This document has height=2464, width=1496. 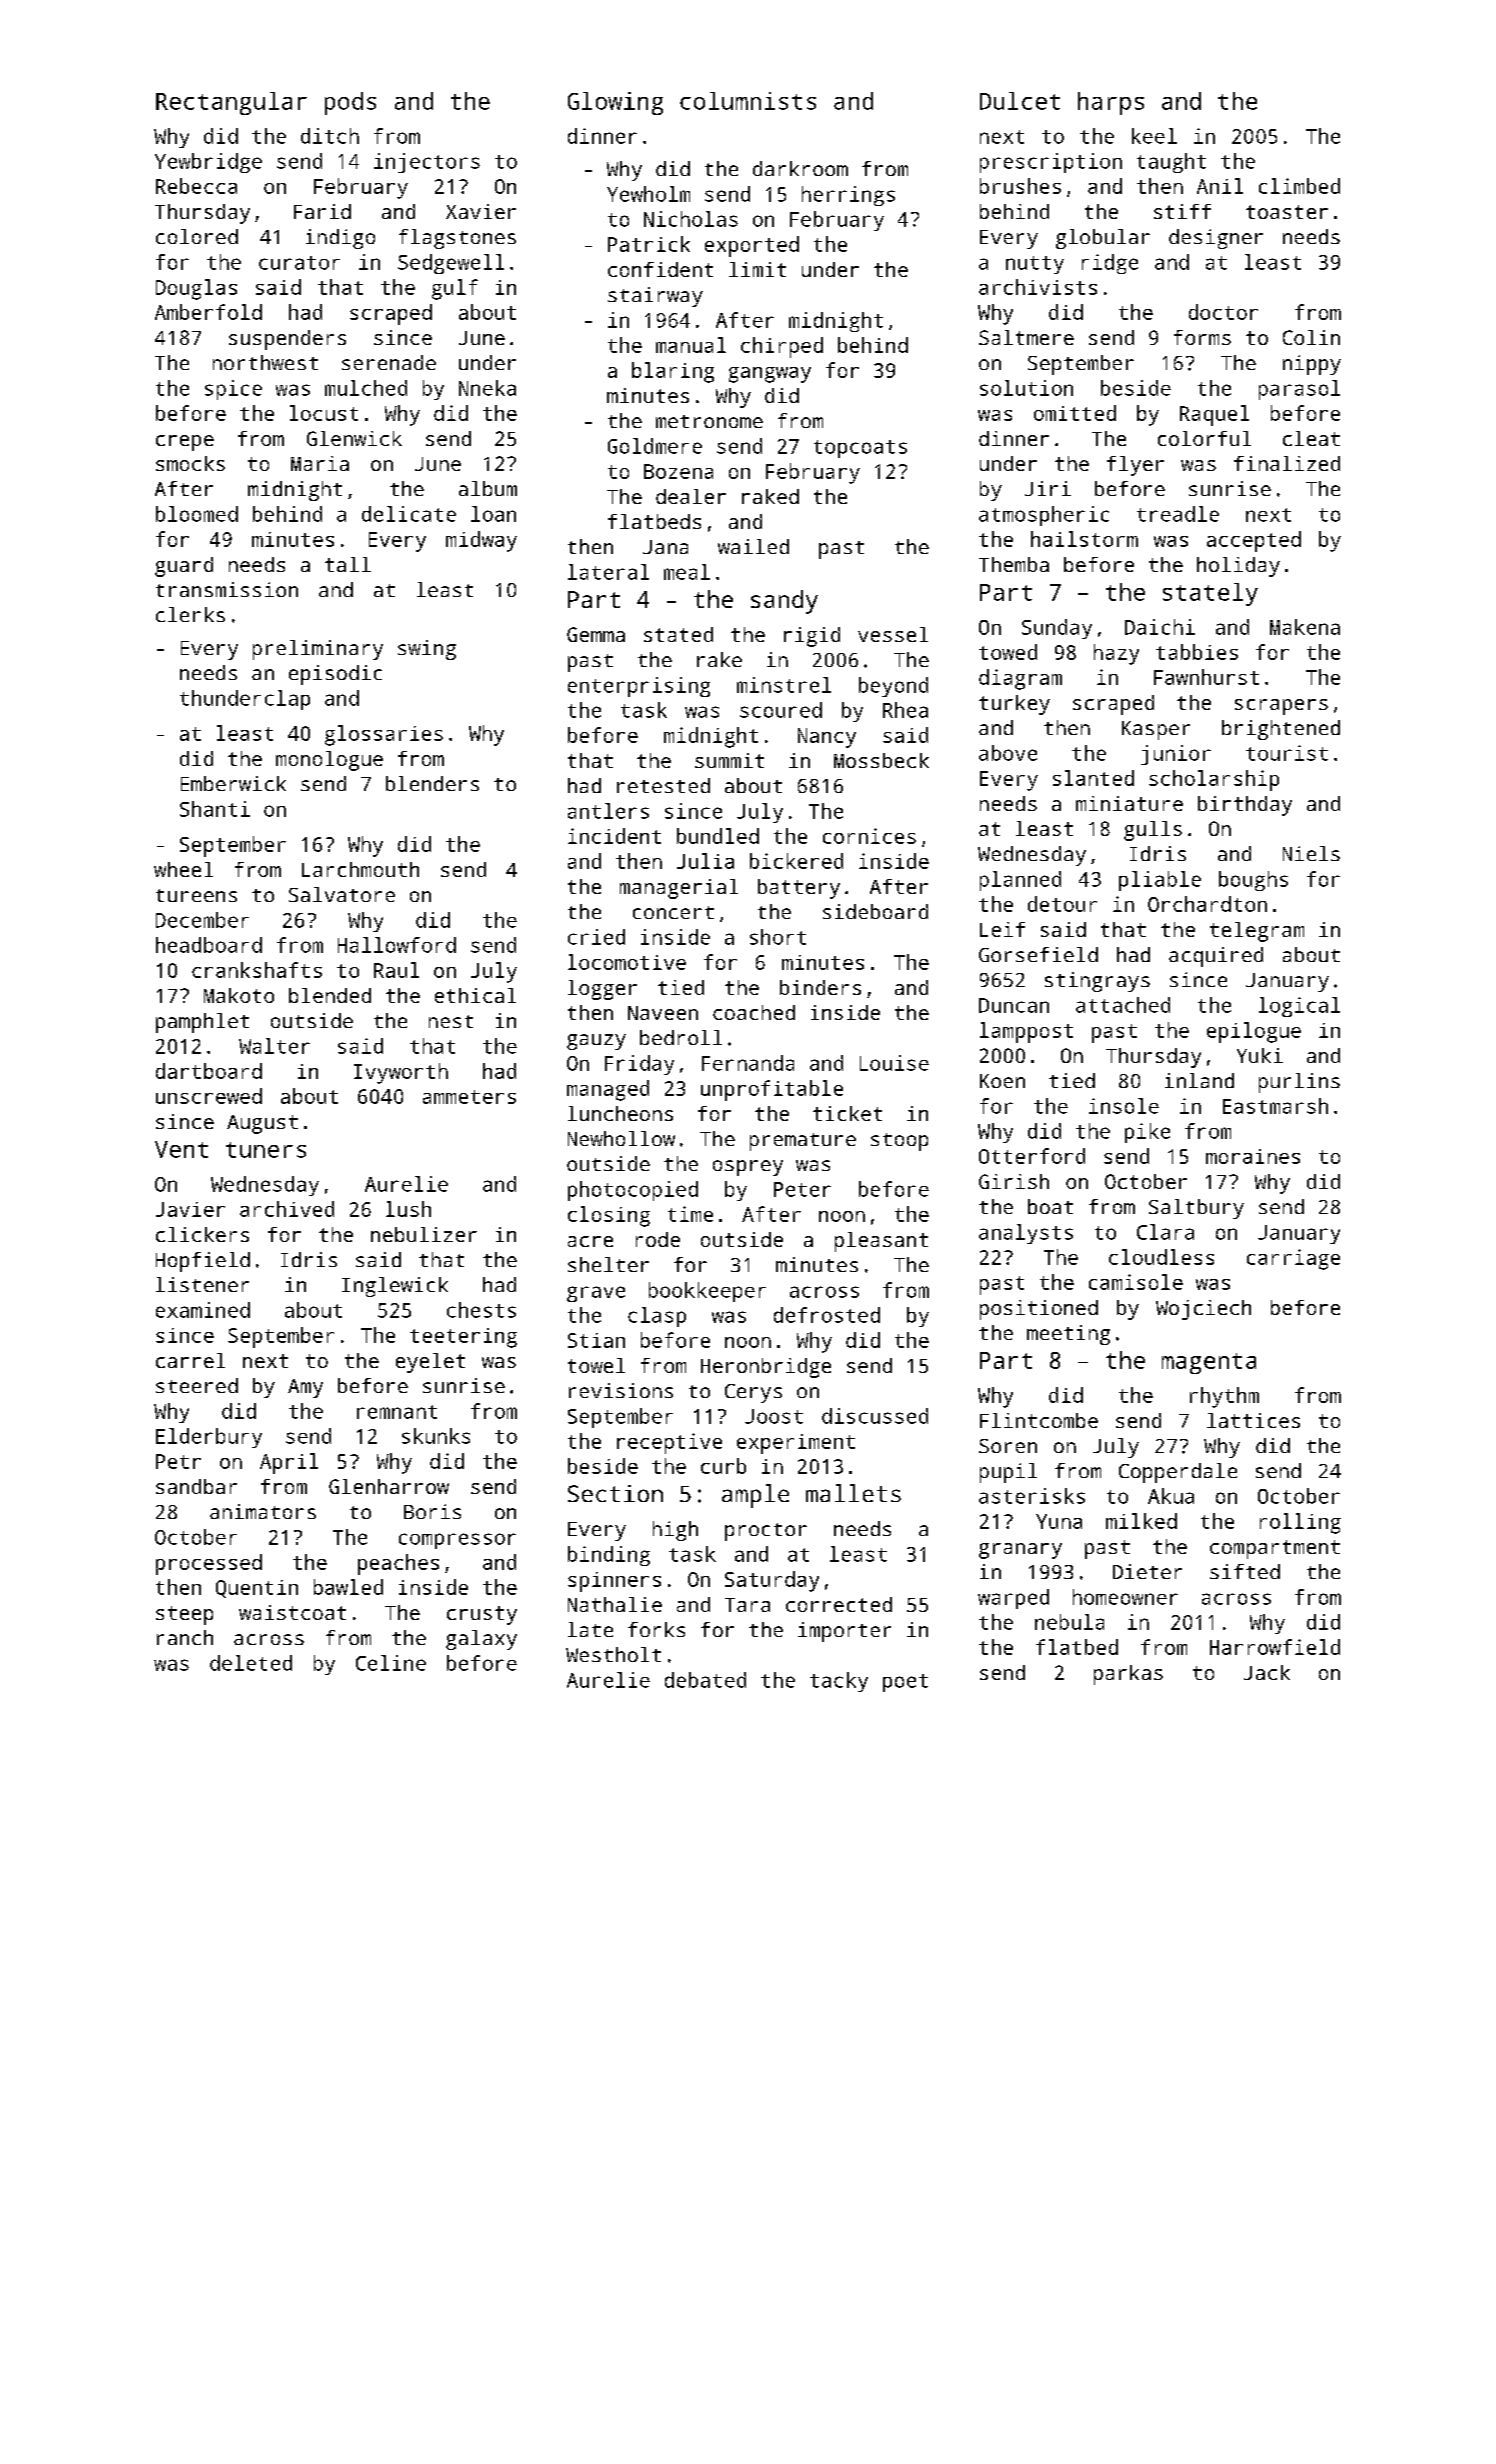 I want to click on Nneka, so click(x=487, y=388).
